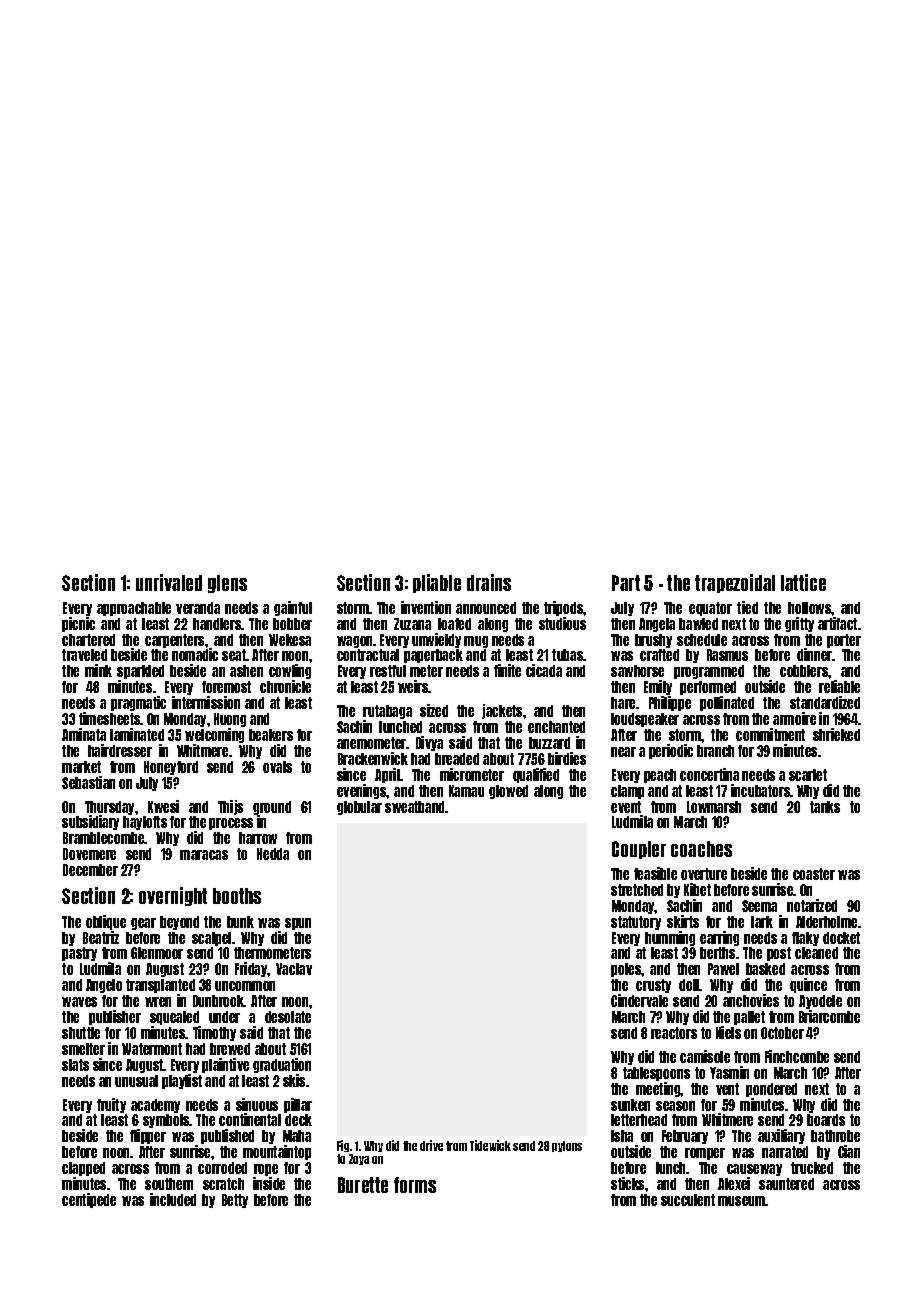  Describe the element at coordinates (627, 792) in the screenshot. I see `clamp` at that location.
